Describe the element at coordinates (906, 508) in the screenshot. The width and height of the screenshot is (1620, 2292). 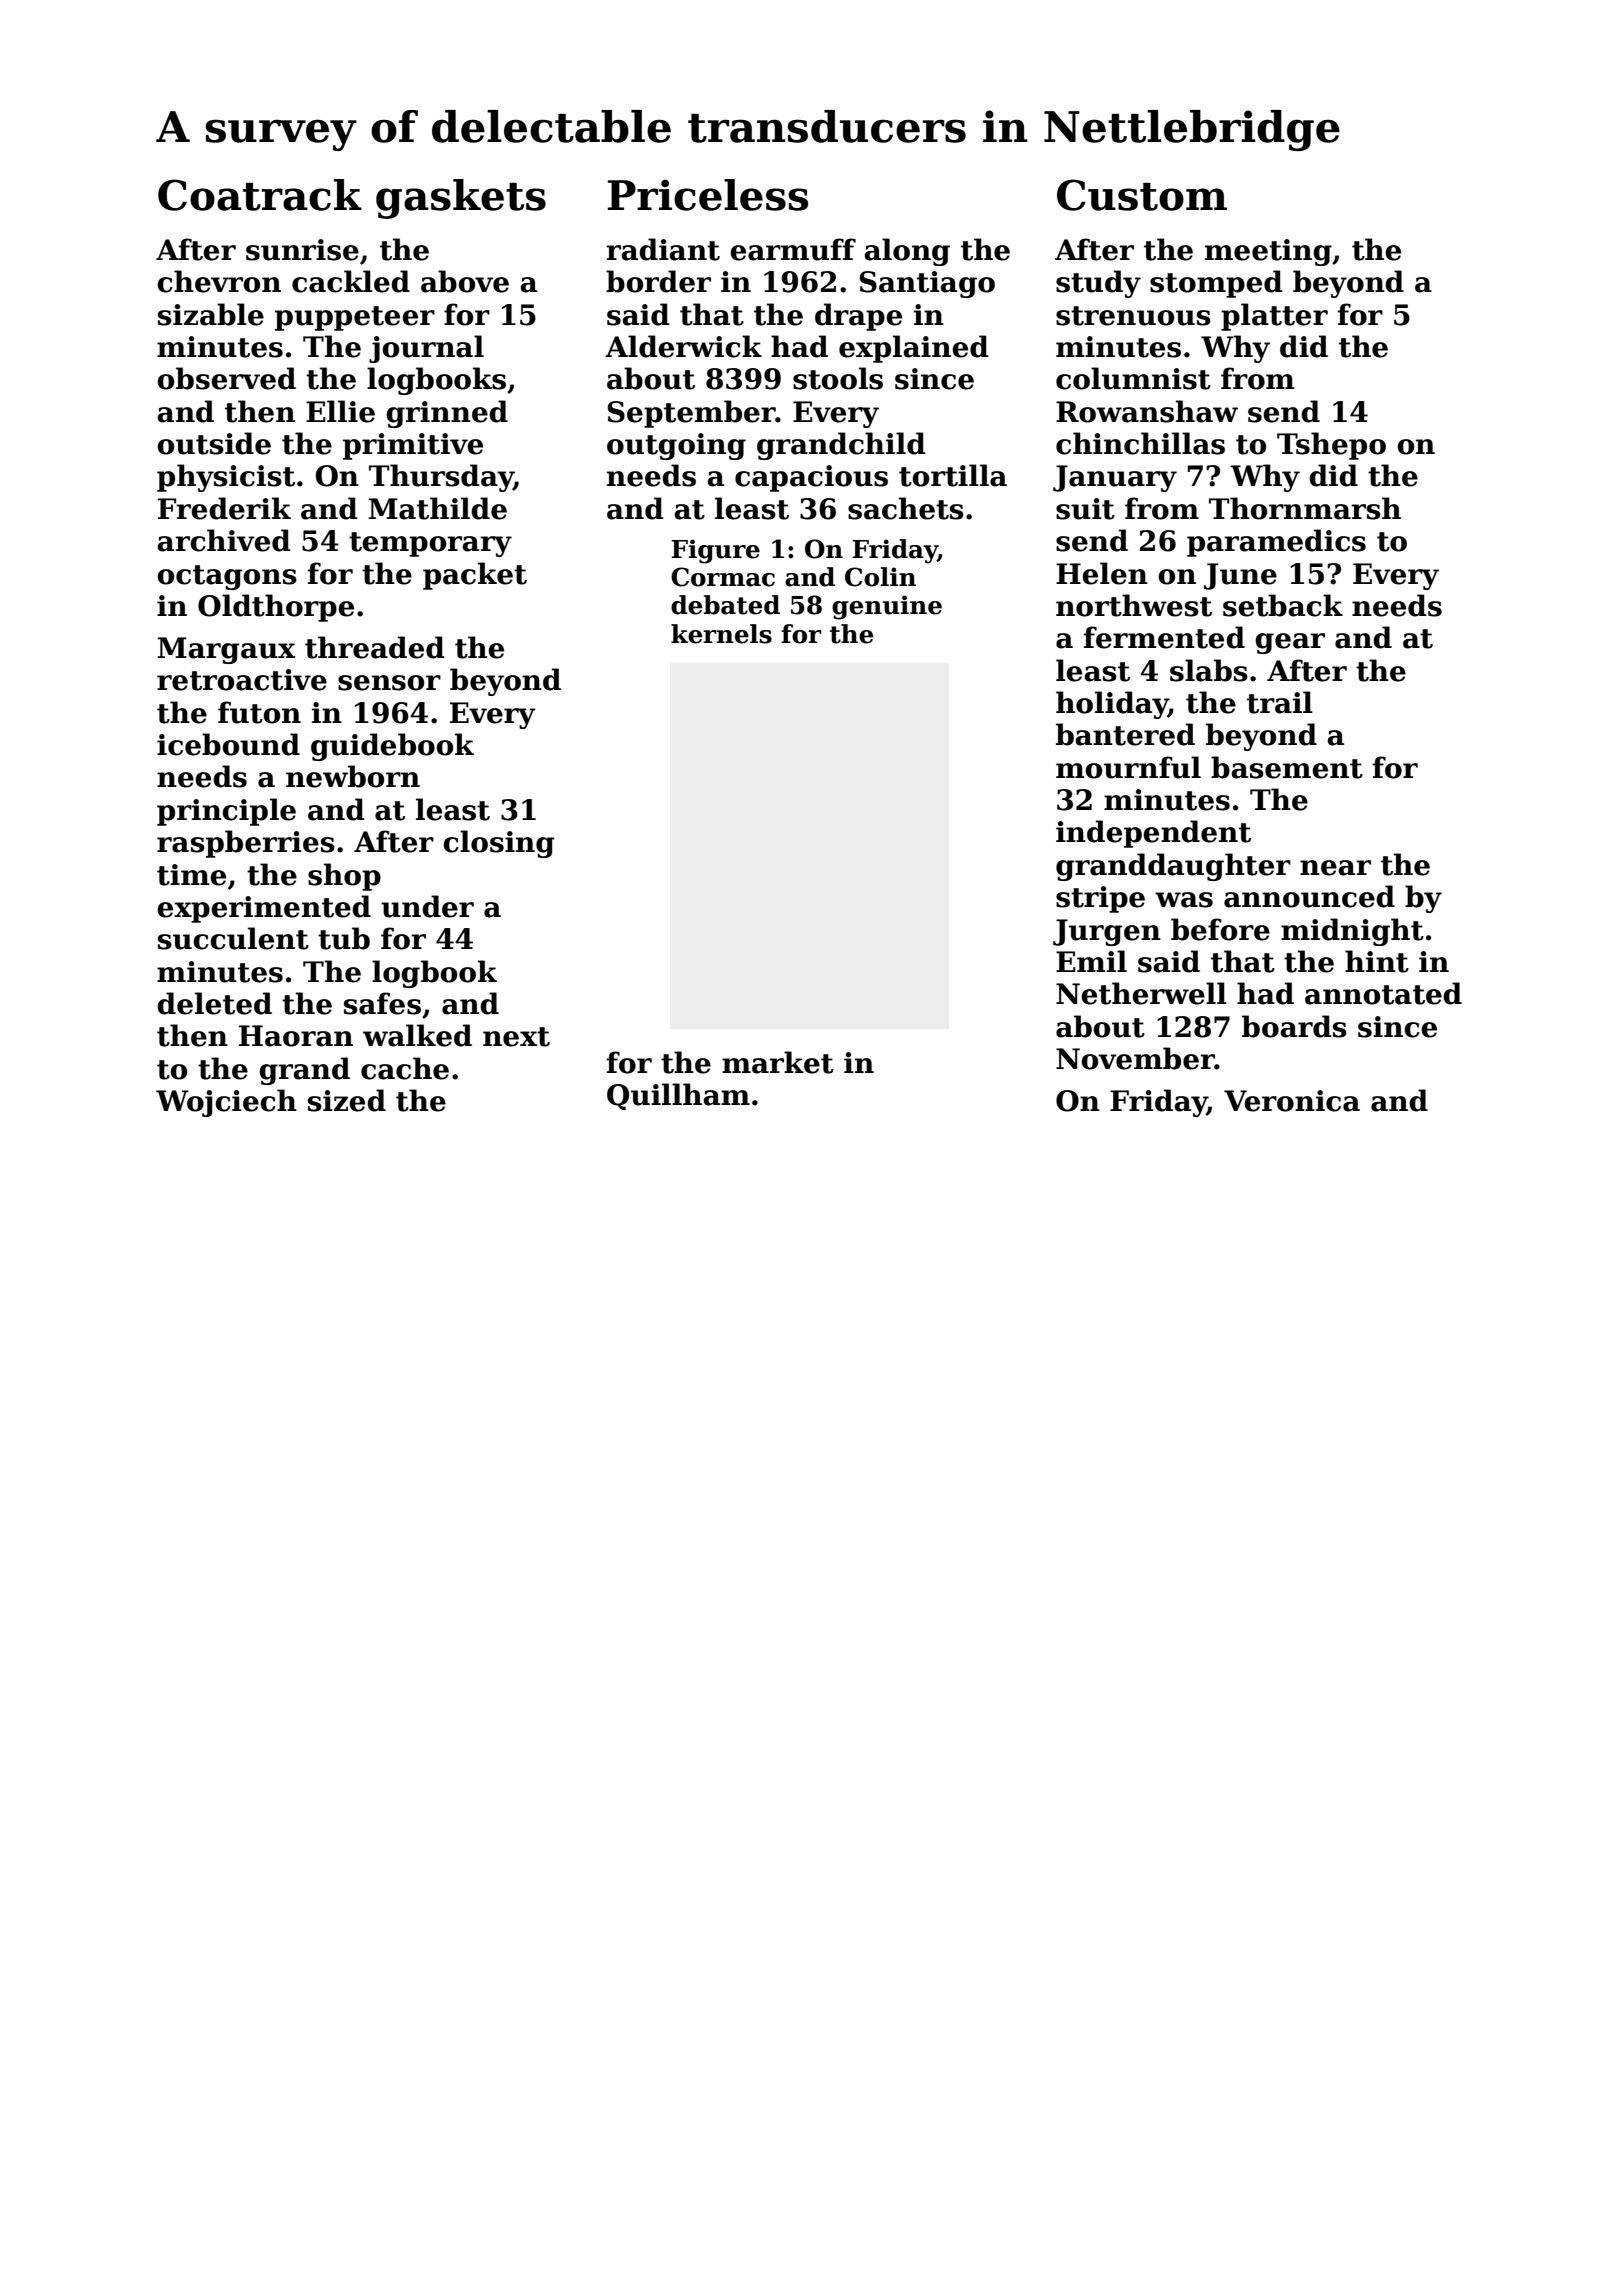
I see `sachets` at that location.
